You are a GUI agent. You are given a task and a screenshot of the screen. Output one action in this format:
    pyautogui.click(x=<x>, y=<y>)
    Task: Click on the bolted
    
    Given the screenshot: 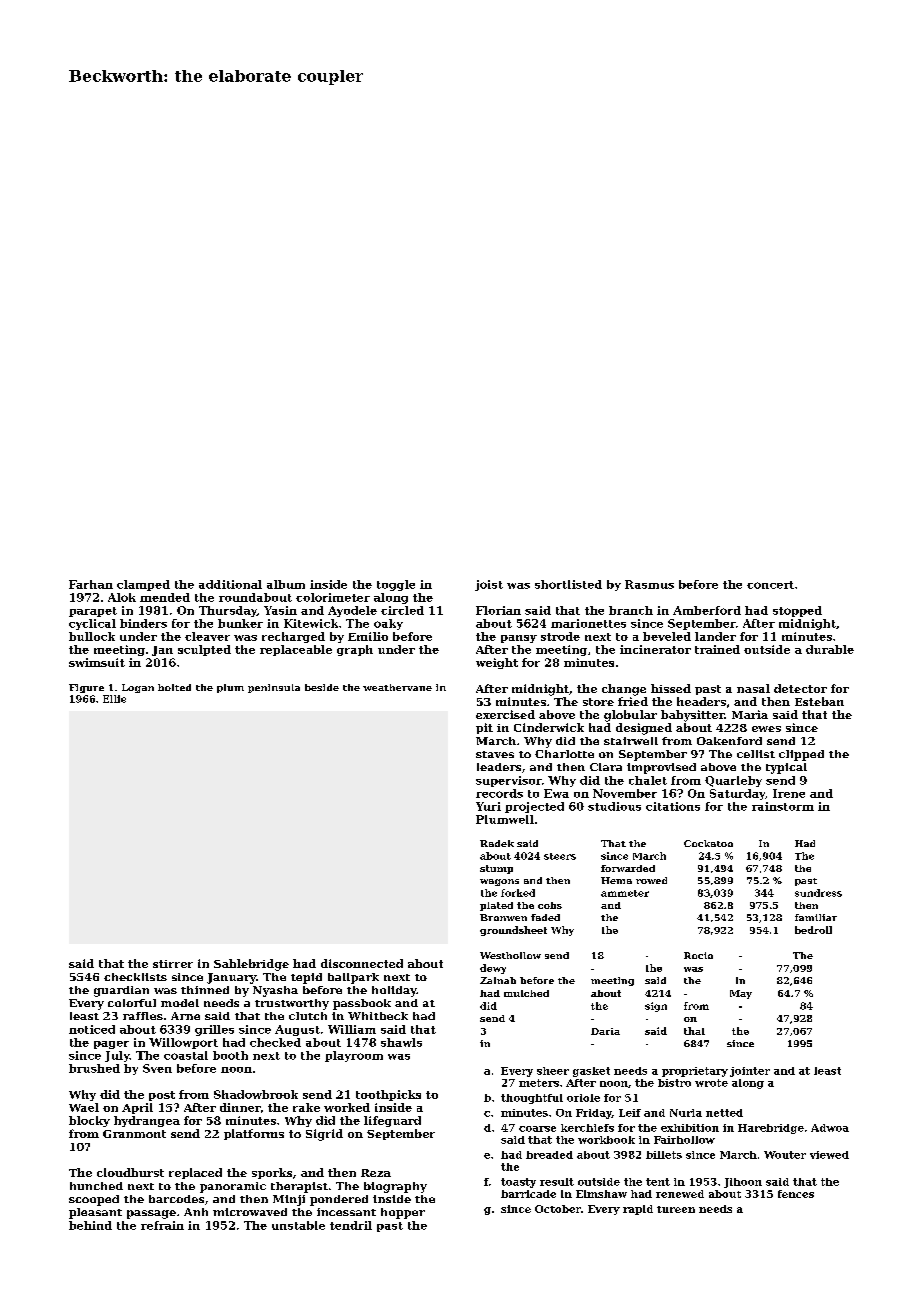 What is the action you would take?
    pyautogui.click(x=174, y=687)
